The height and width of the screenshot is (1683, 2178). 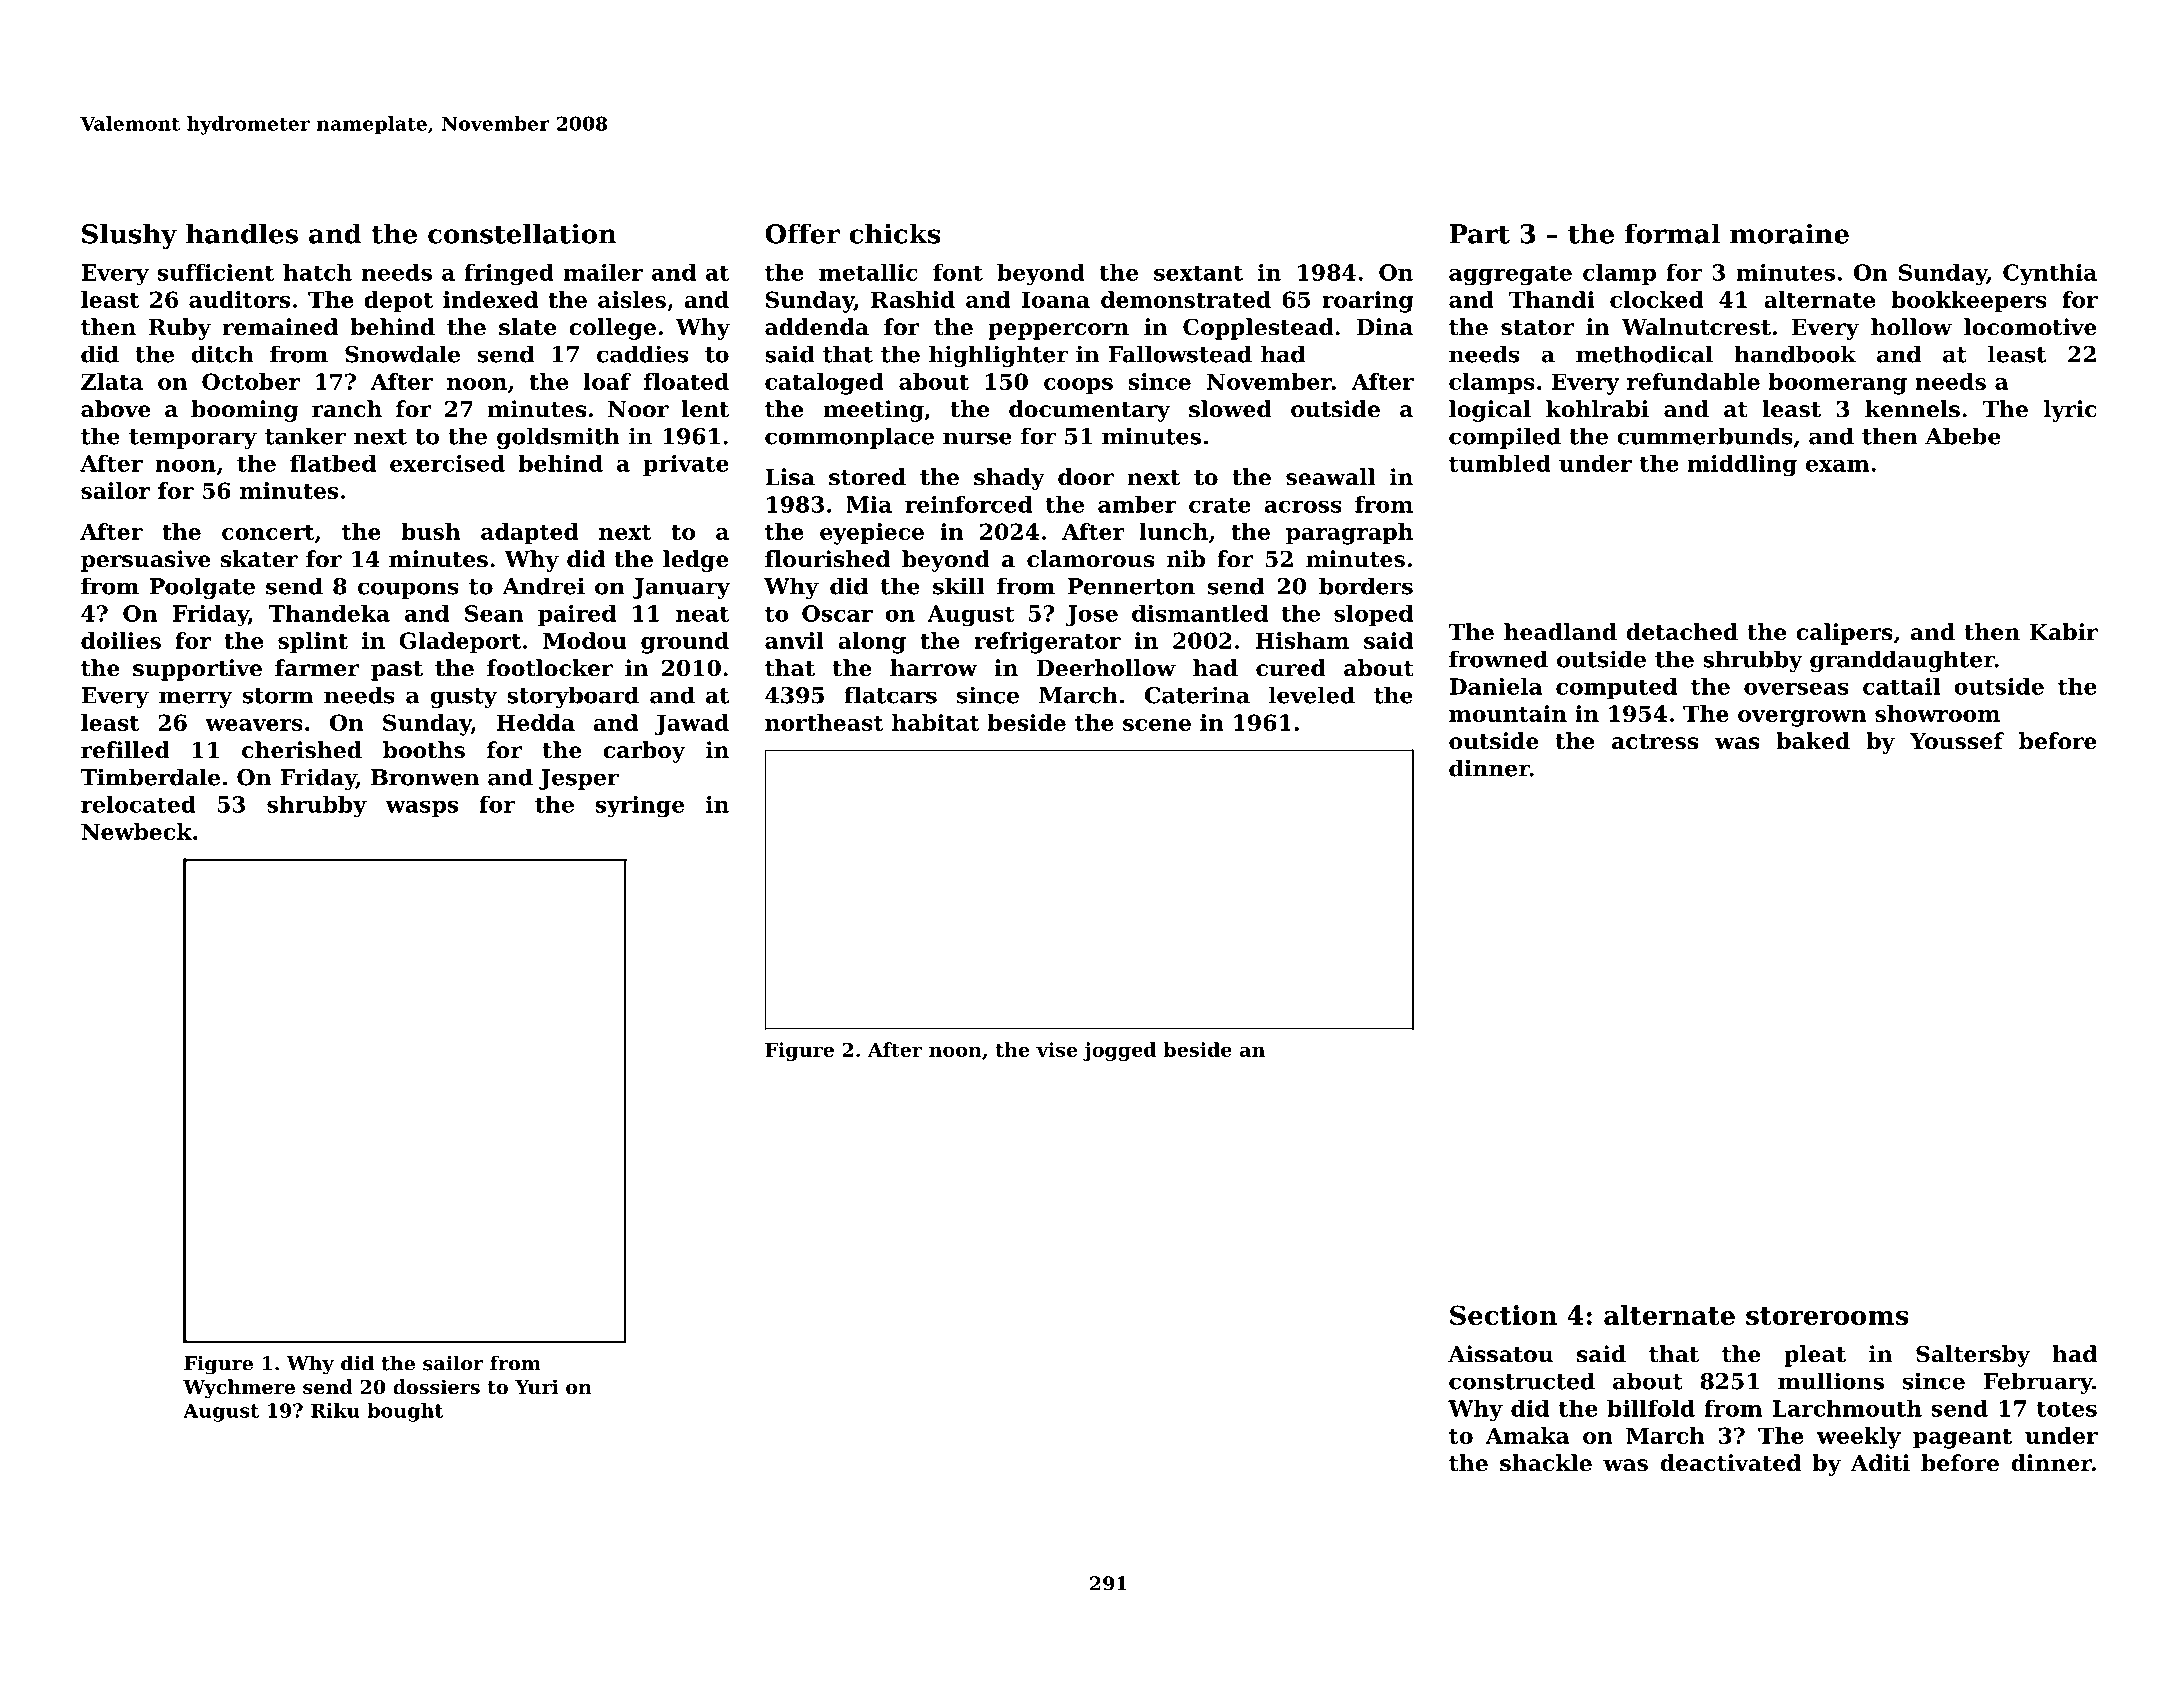 I want to click on fringed, so click(x=509, y=275).
